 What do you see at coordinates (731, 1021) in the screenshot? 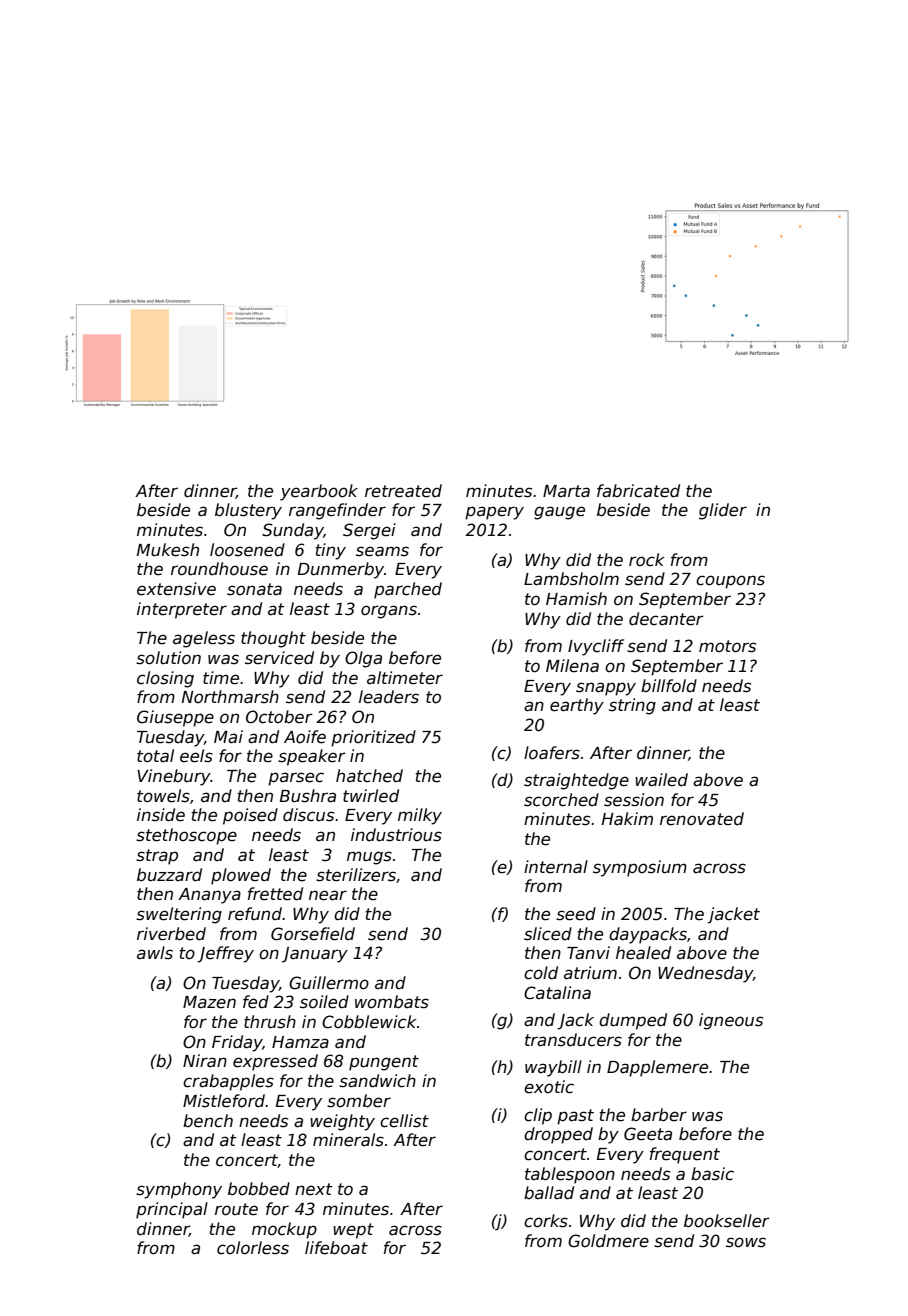
I see `igneous` at bounding box center [731, 1021].
